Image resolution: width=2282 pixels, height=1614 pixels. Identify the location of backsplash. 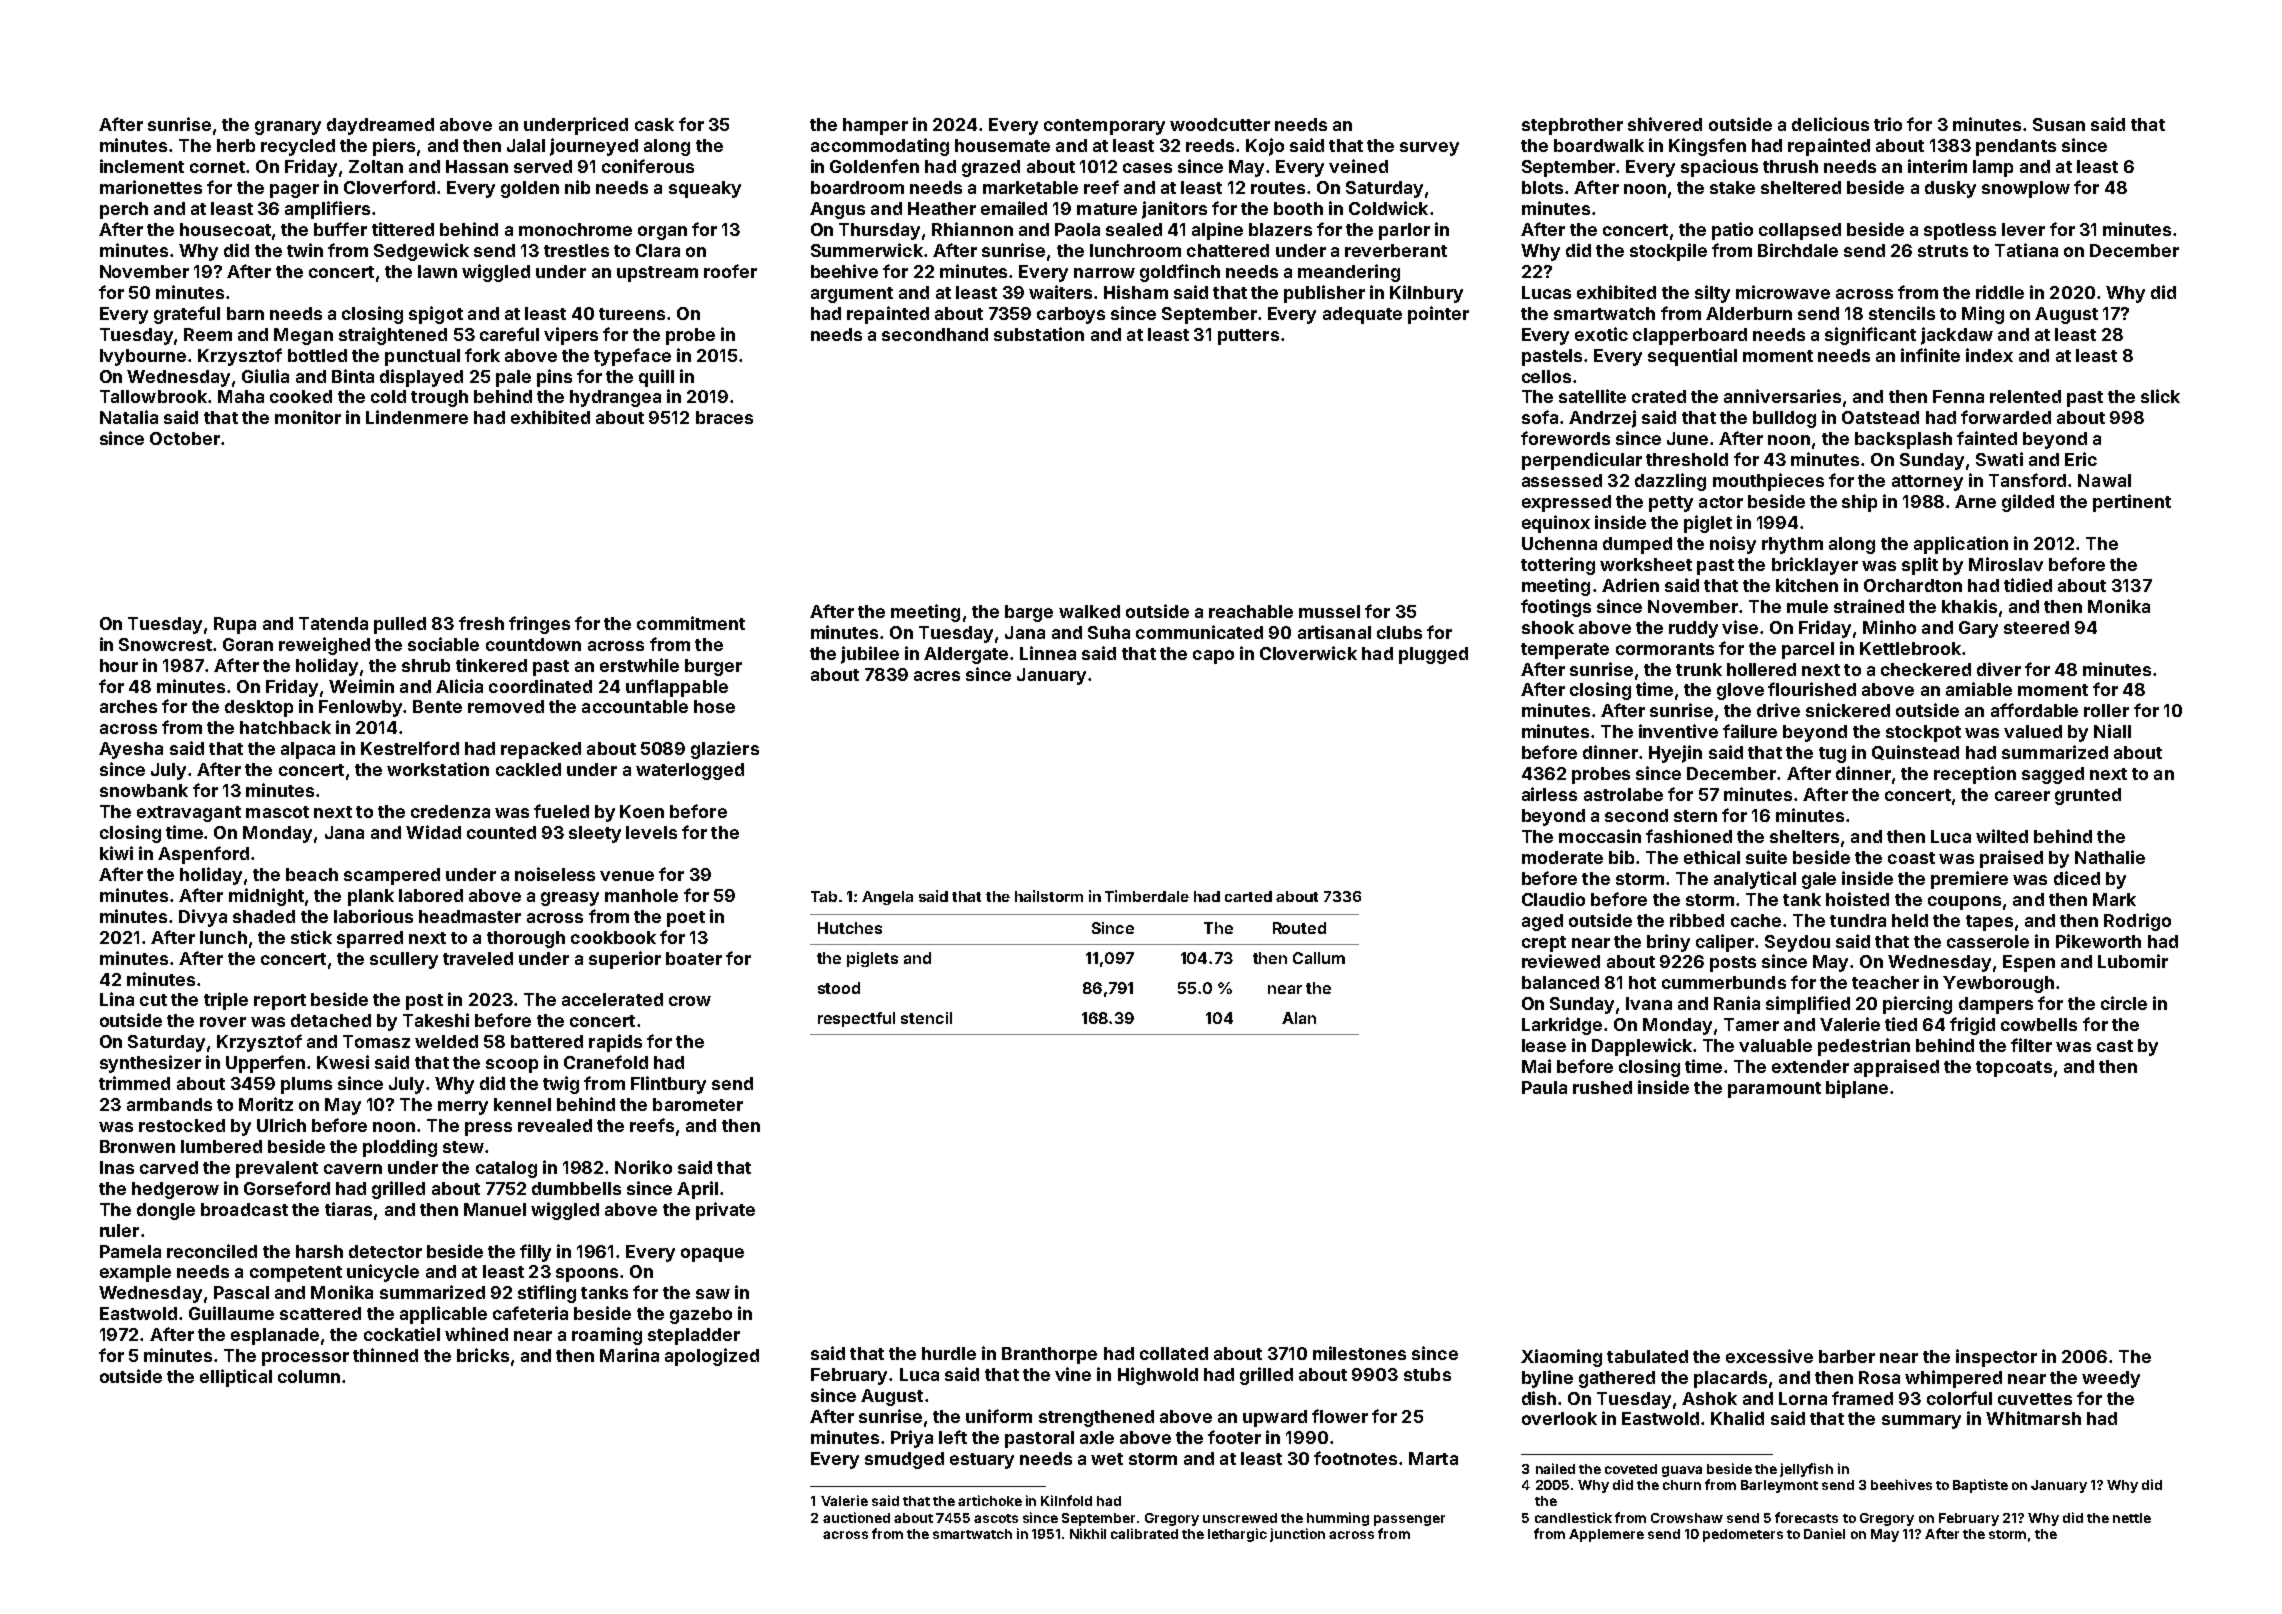
(1903, 440).
